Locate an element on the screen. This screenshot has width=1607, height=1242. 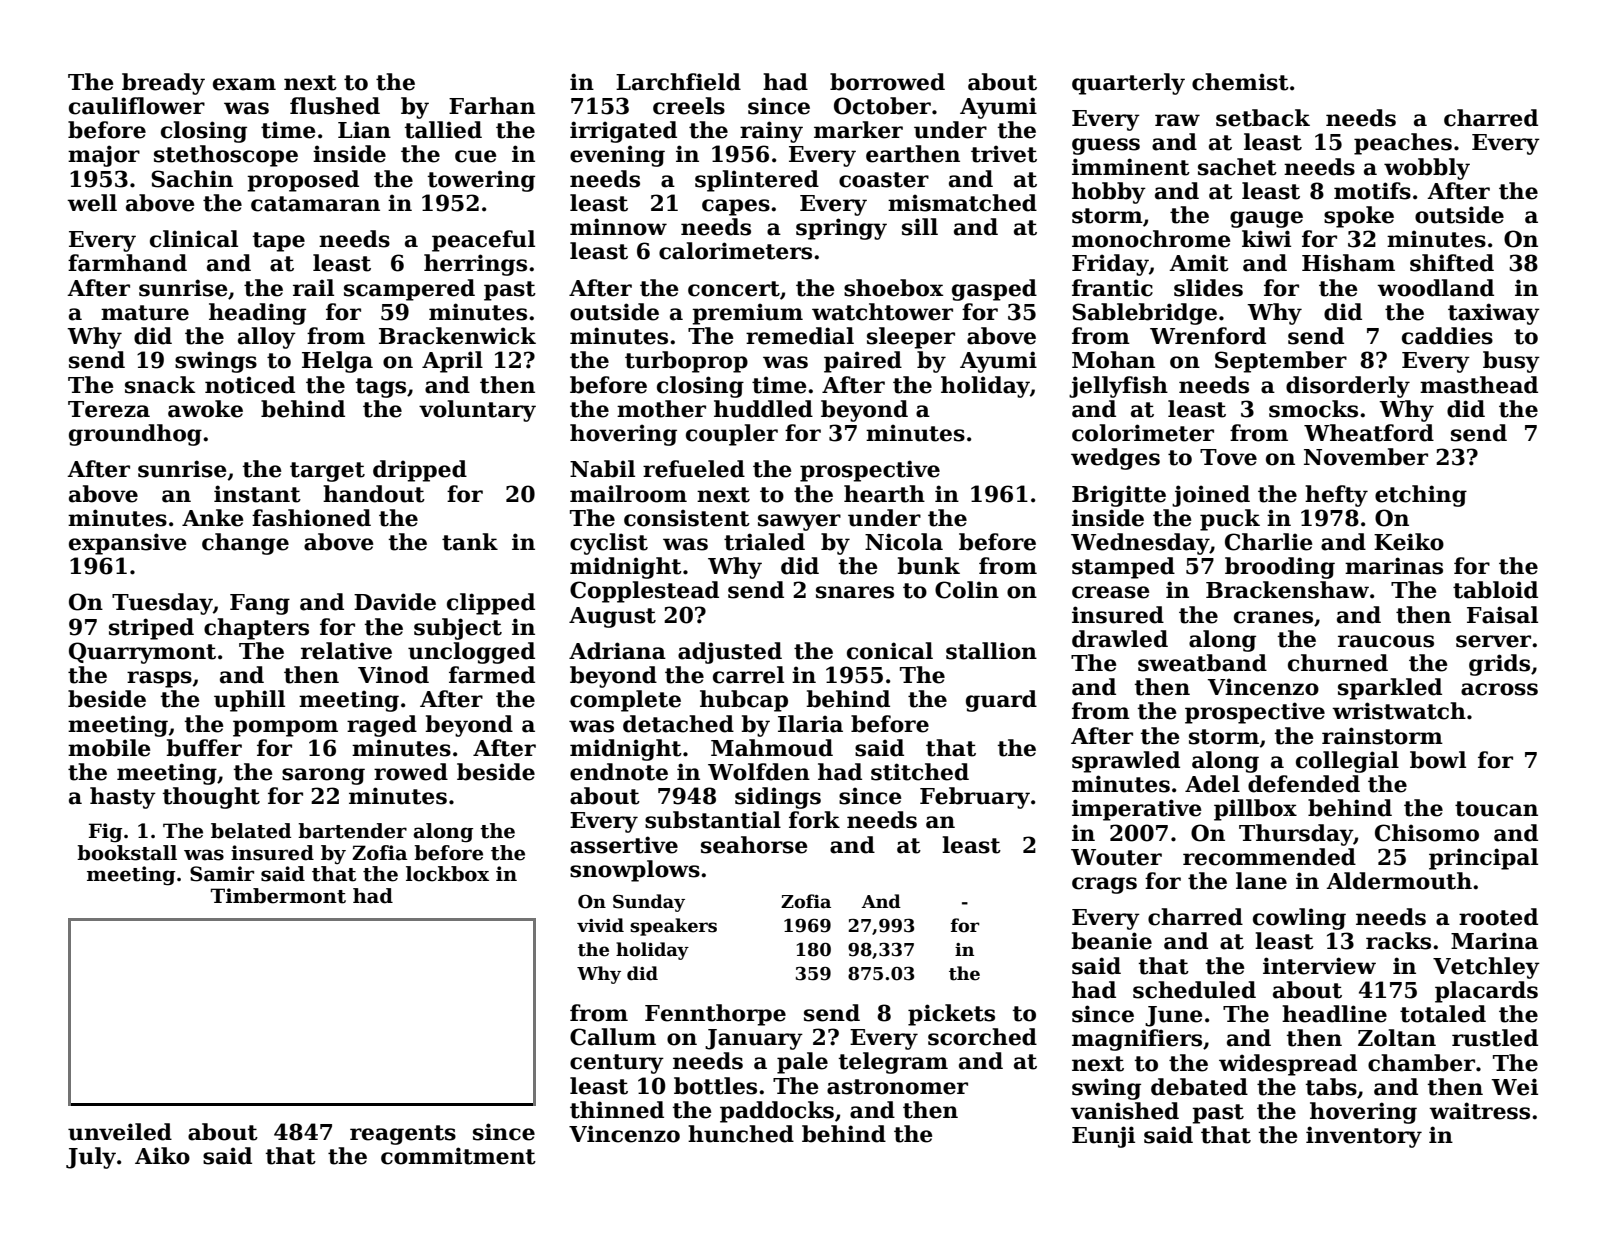
Wednesday is located at coordinates (1140, 544).
